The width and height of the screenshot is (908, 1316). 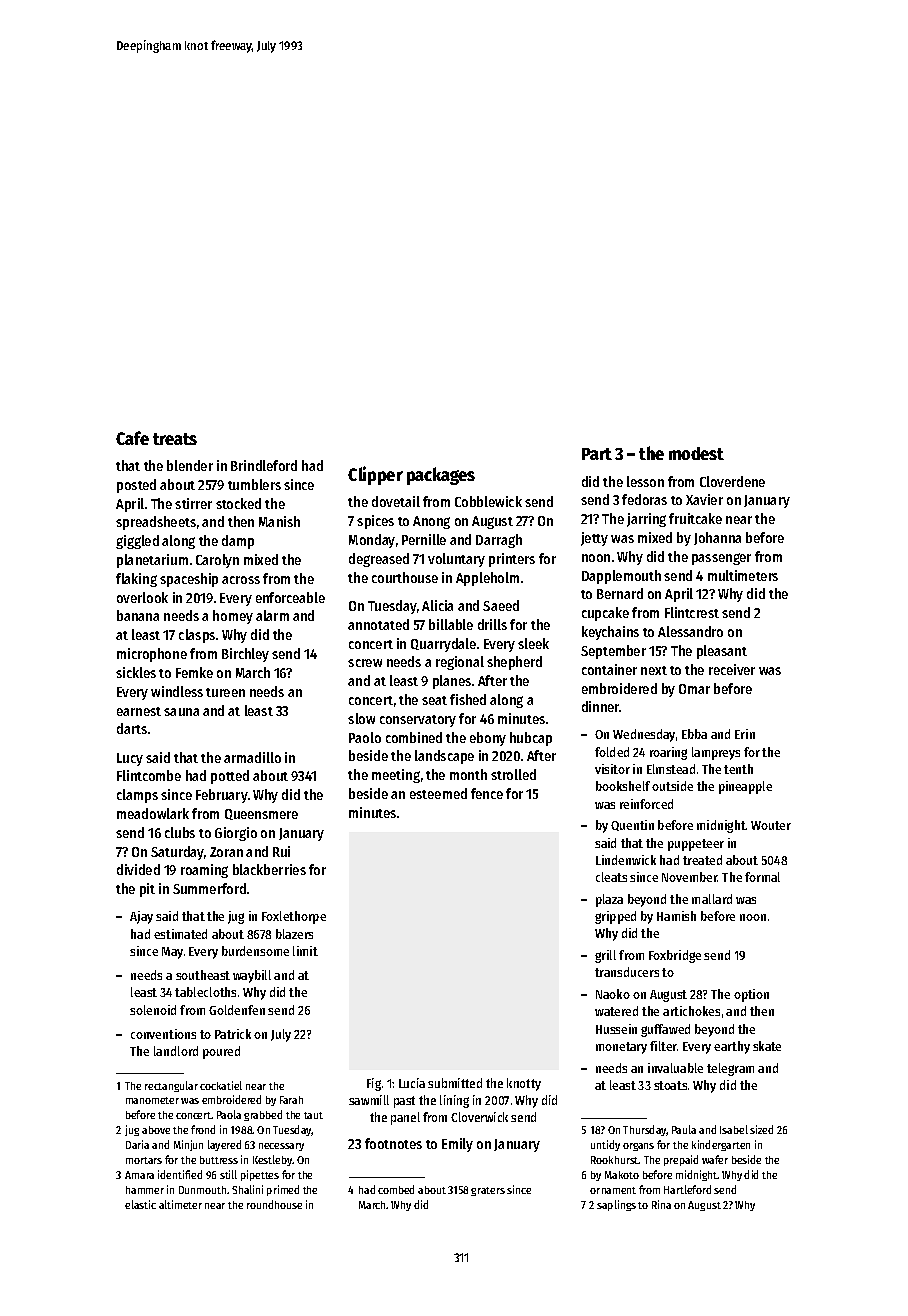 I want to click on alarm, so click(x=272, y=615).
